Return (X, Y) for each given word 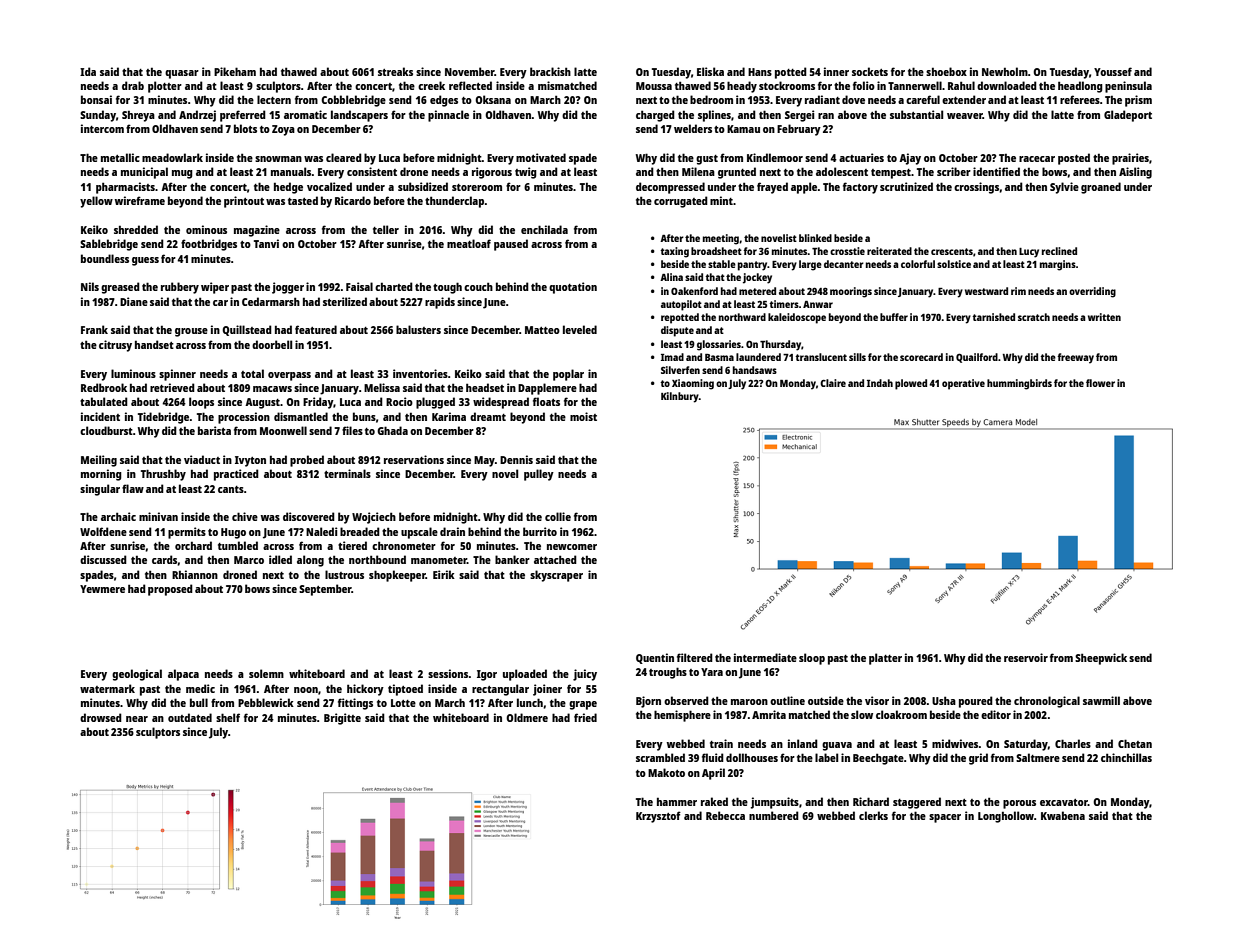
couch (478, 286)
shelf (228, 717)
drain (452, 531)
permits (187, 533)
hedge (288, 188)
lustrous (344, 574)
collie (558, 516)
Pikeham (235, 71)
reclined (1059, 251)
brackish (550, 71)
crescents (952, 251)
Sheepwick (1101, 659)
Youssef (1113, 71)
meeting (721, 239)
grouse (191, 332)
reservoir (1026, 657)
